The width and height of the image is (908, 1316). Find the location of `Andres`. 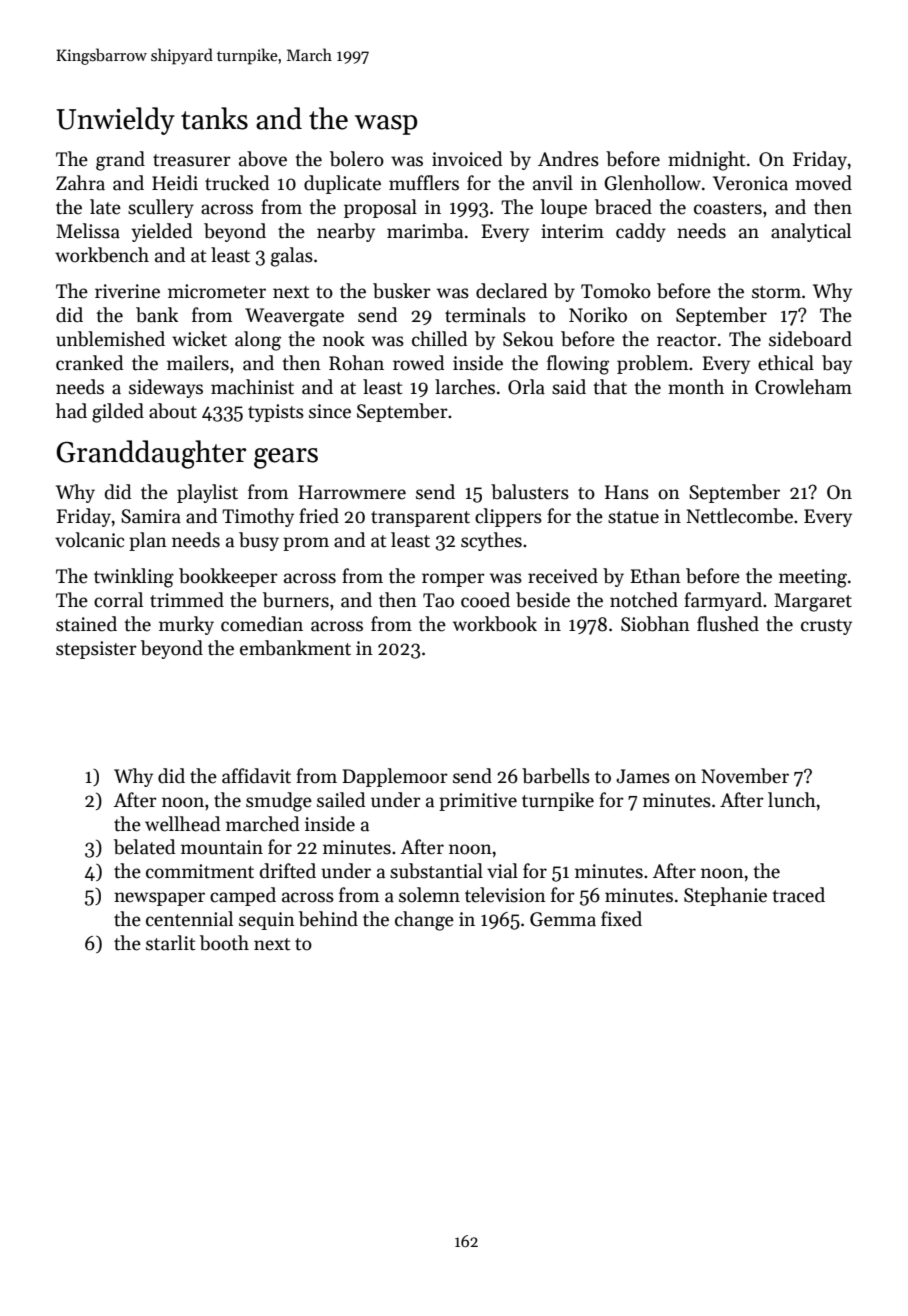

Andres is located at coordinates (568, 159).
